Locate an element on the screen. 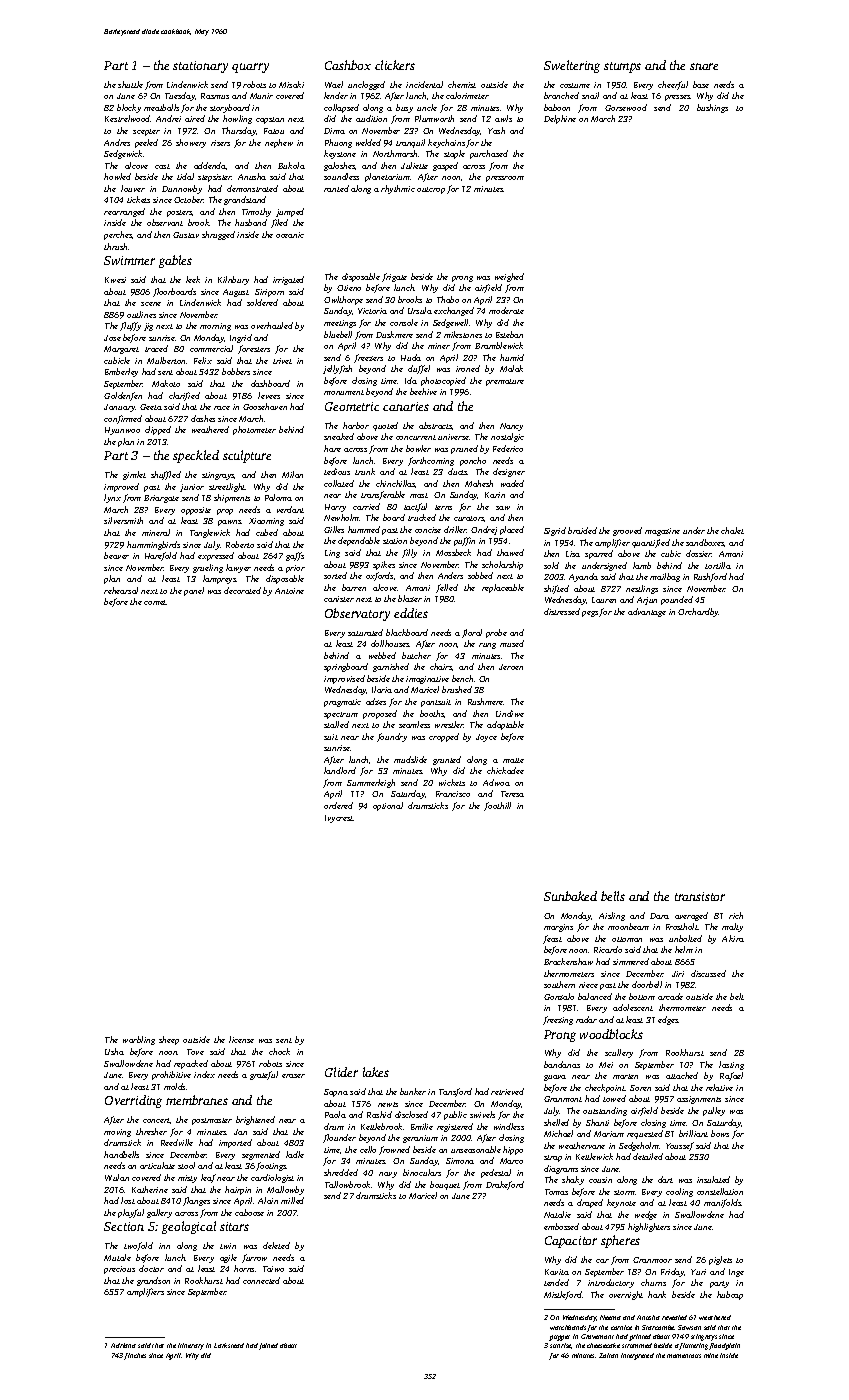 This screenshot has height=1400, width=849. snare is located at coordinates (704, 66).
